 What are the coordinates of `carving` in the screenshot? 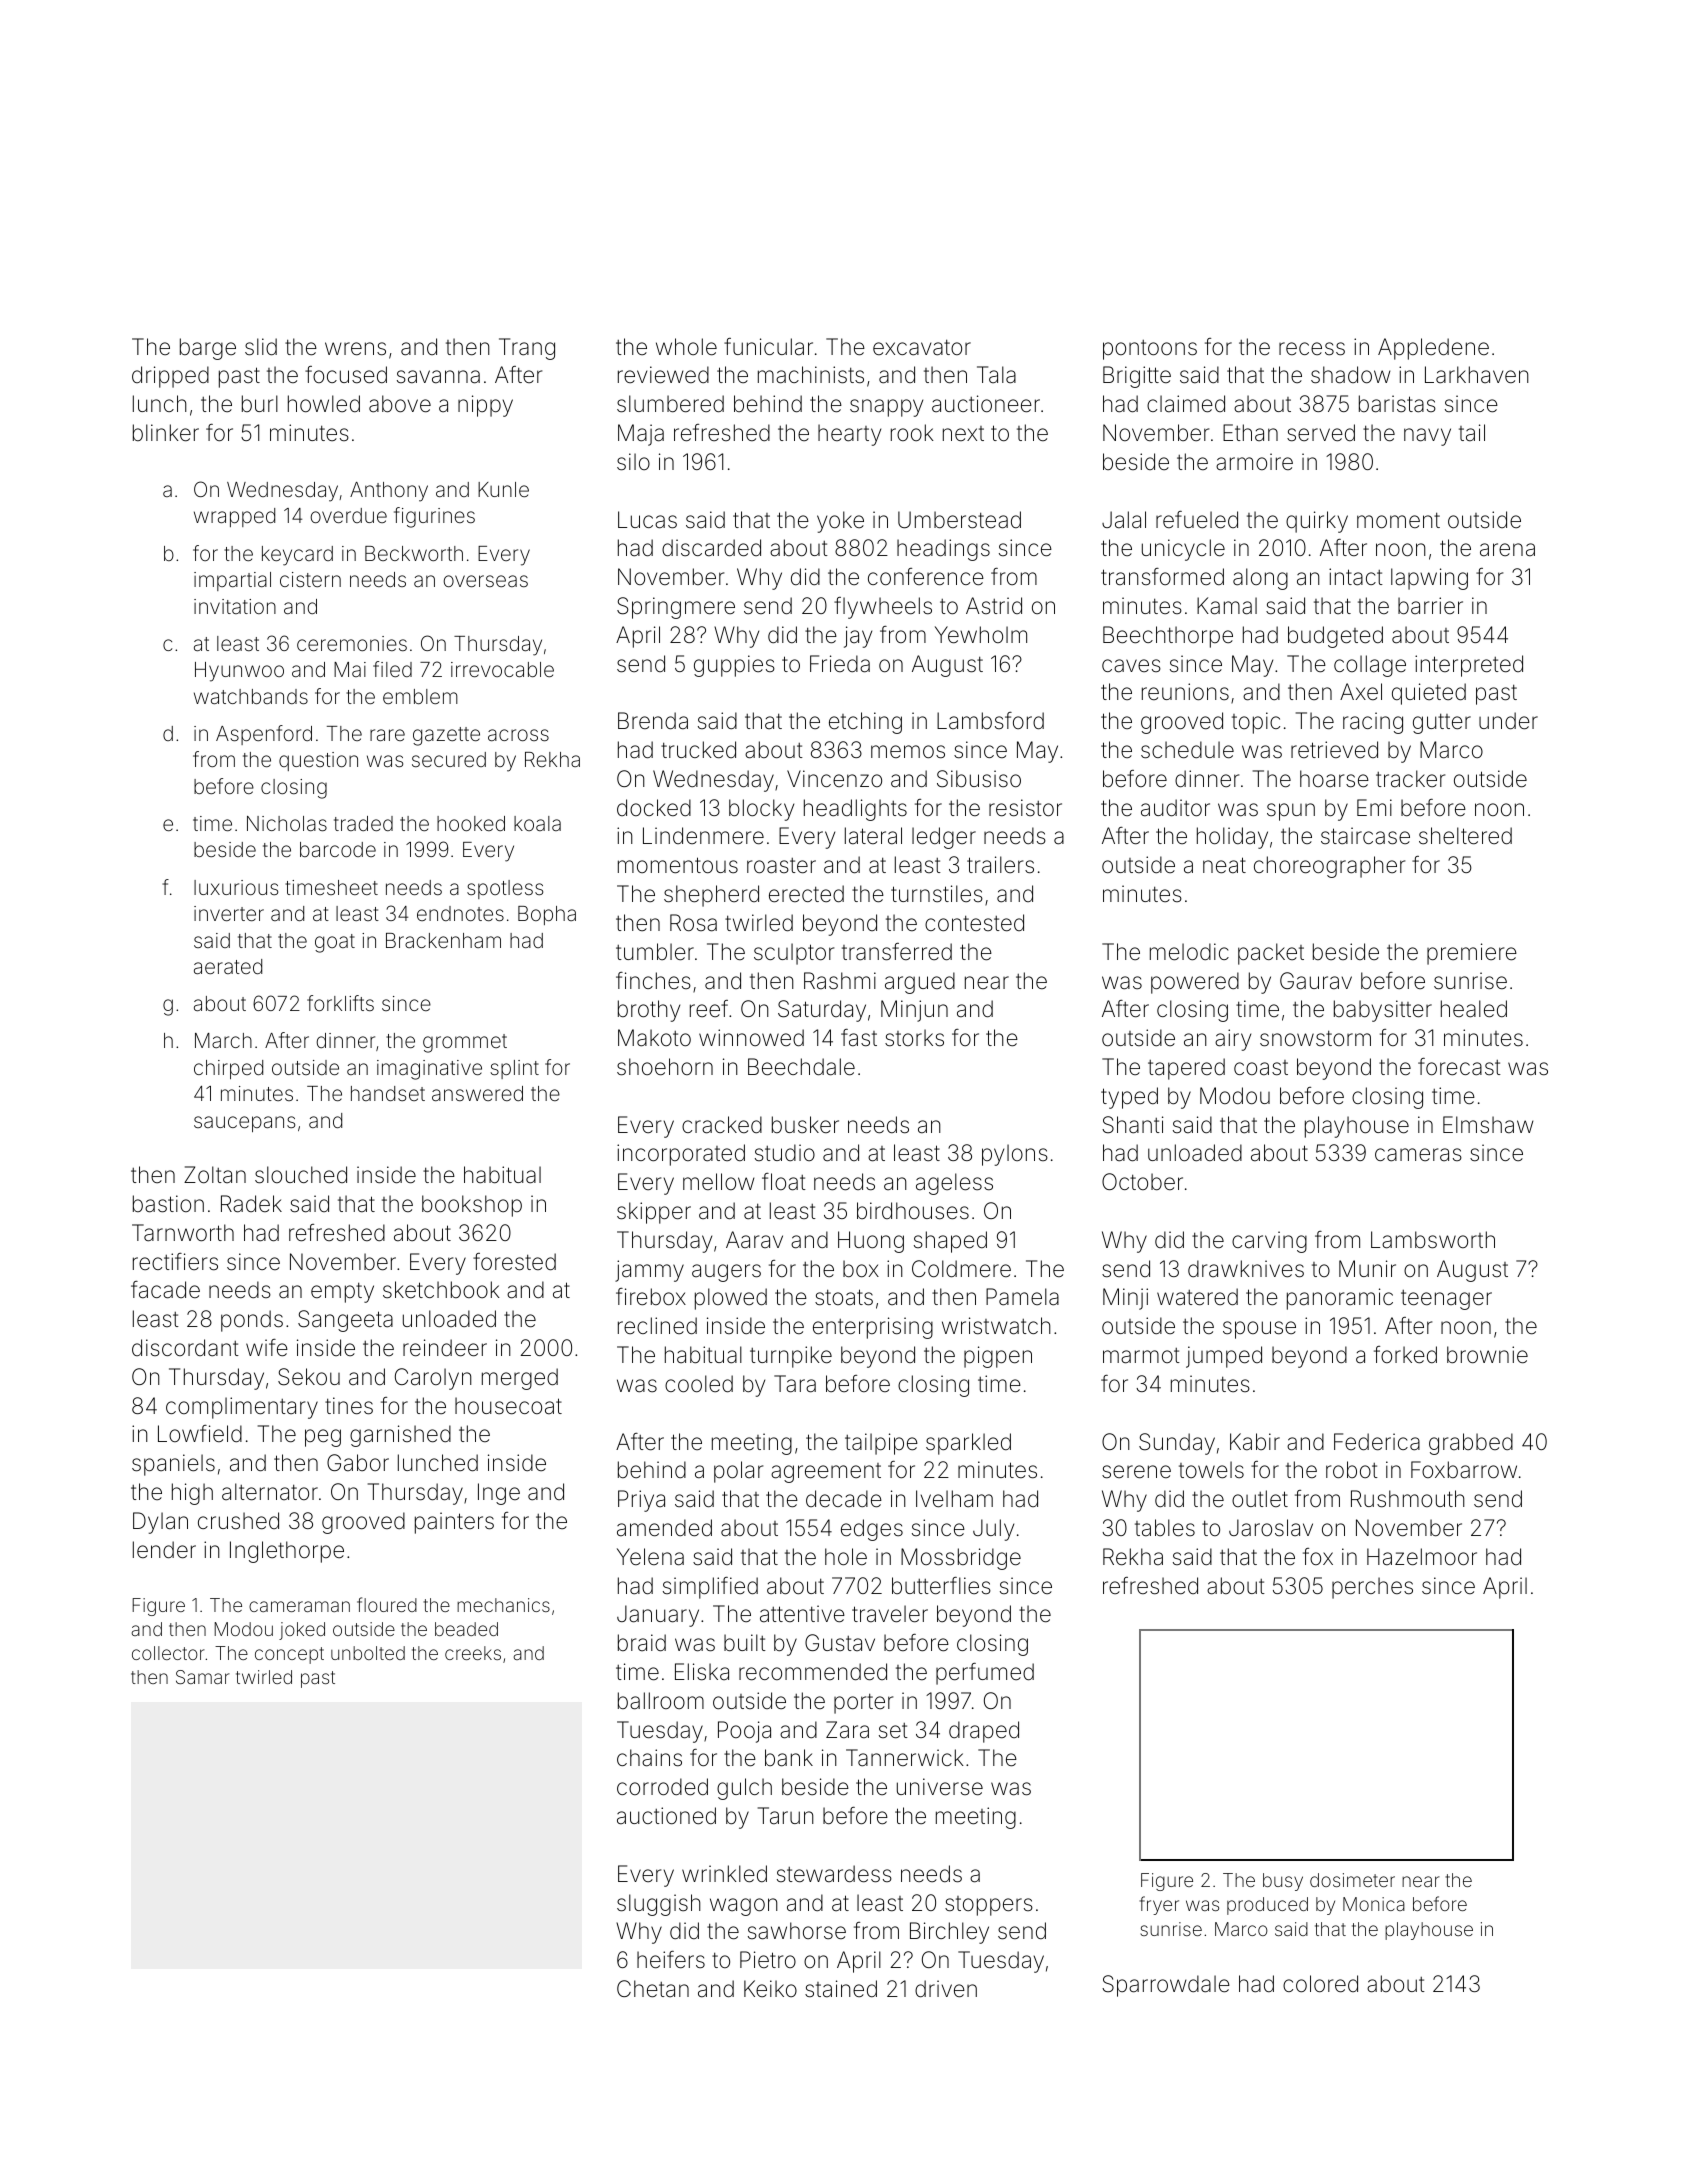 It's located at (1269, 1242).
